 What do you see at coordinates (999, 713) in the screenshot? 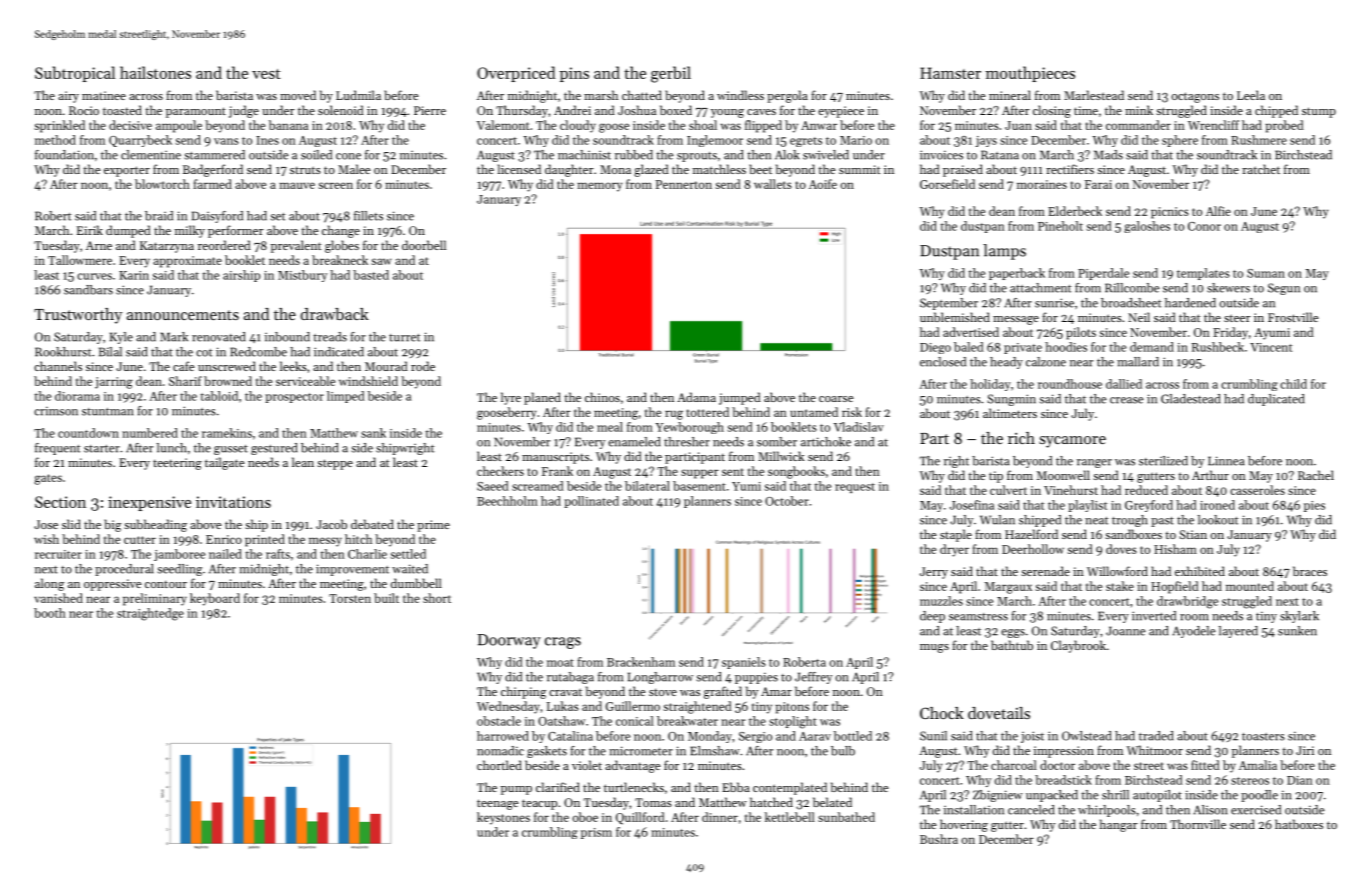
I see `dovetails` at bounding box center [999, 713].
